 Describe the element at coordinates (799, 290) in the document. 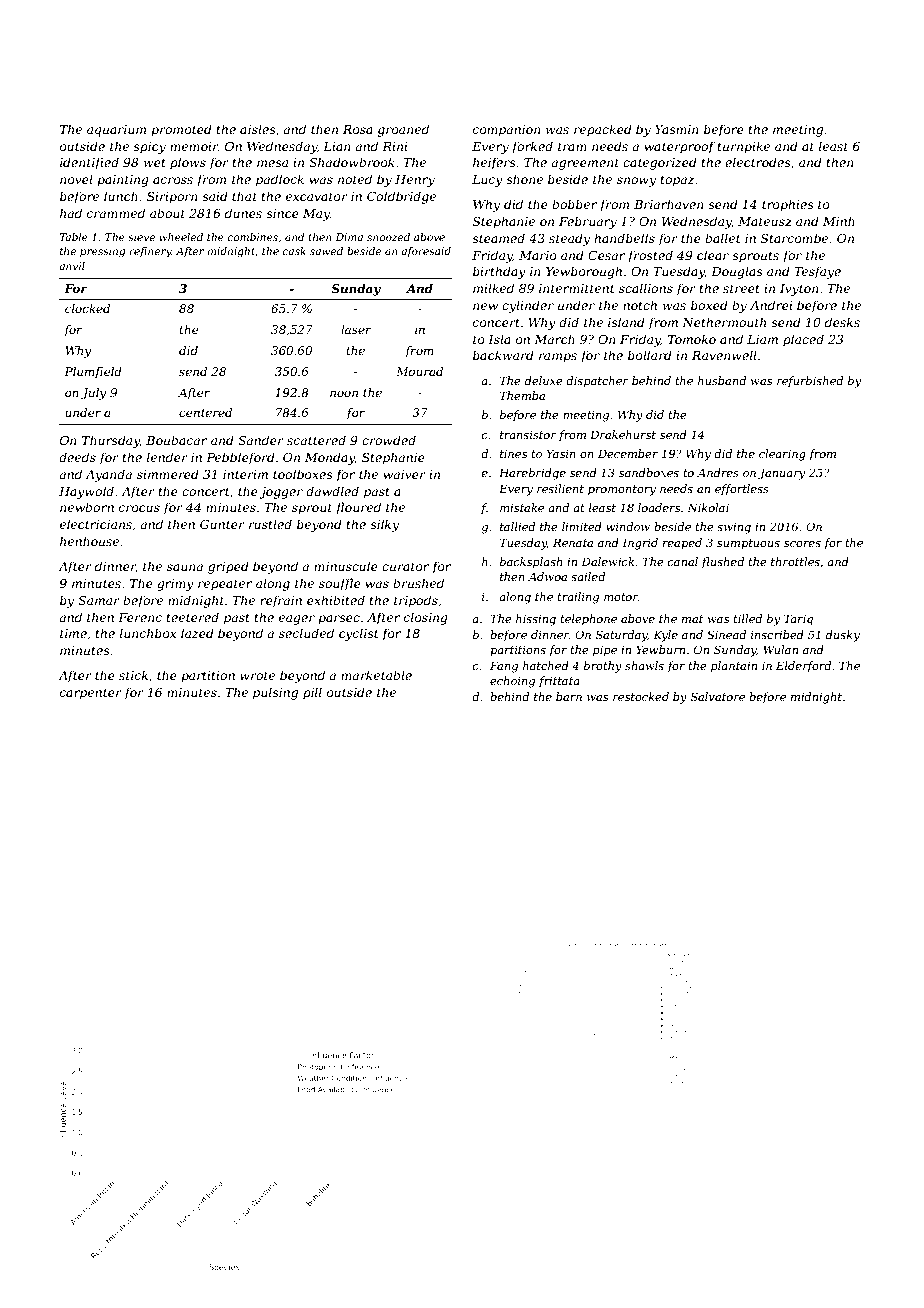

I see `Ivyton` at that location.
